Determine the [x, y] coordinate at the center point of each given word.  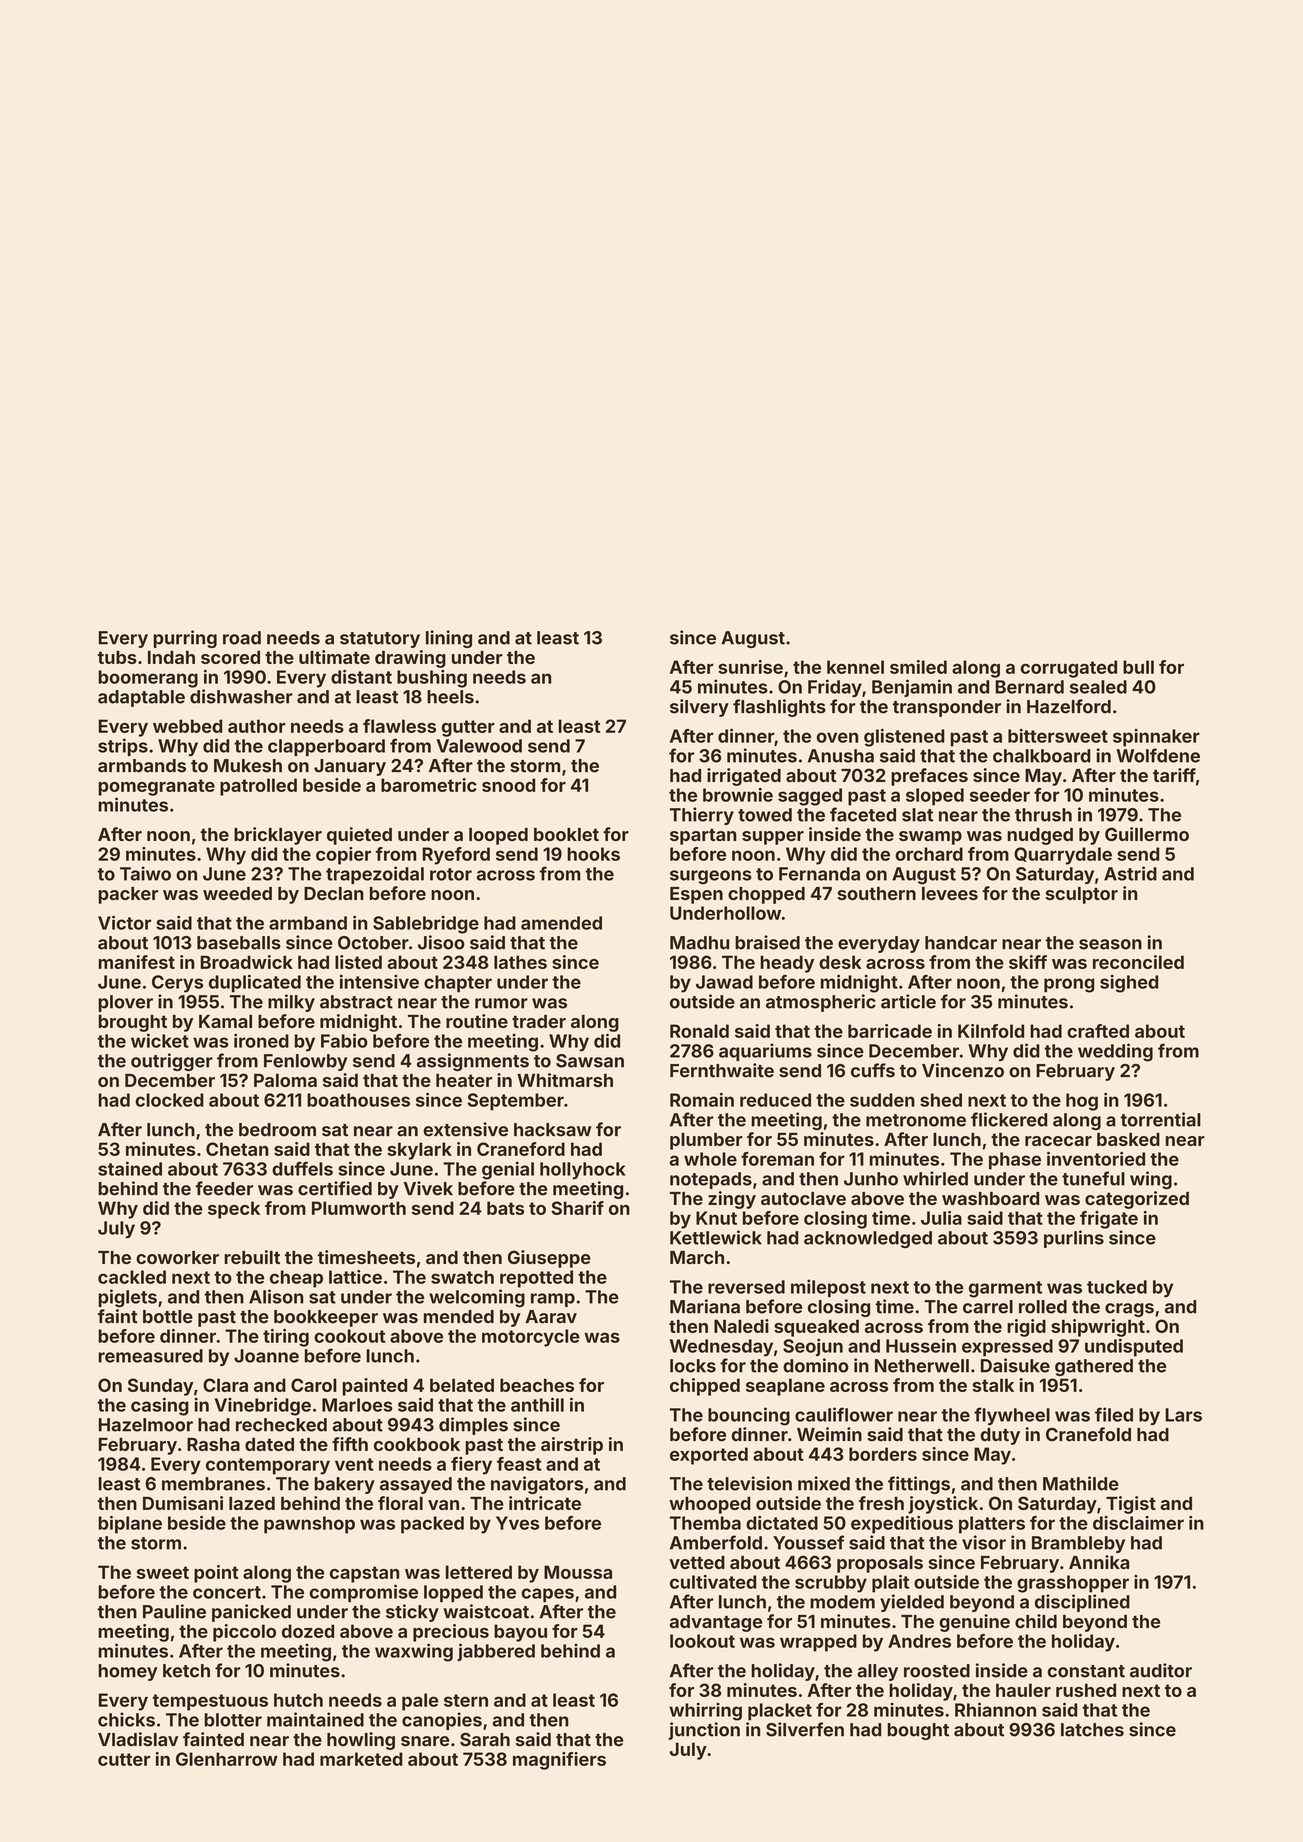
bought [918, 1731]
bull [1138, 667]
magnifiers [559, 1761]
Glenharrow [227, 1759]
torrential [1161, 1119]
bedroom [277, 1130]
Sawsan [590, 1061]
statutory [380, 640]
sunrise [750, 667]
